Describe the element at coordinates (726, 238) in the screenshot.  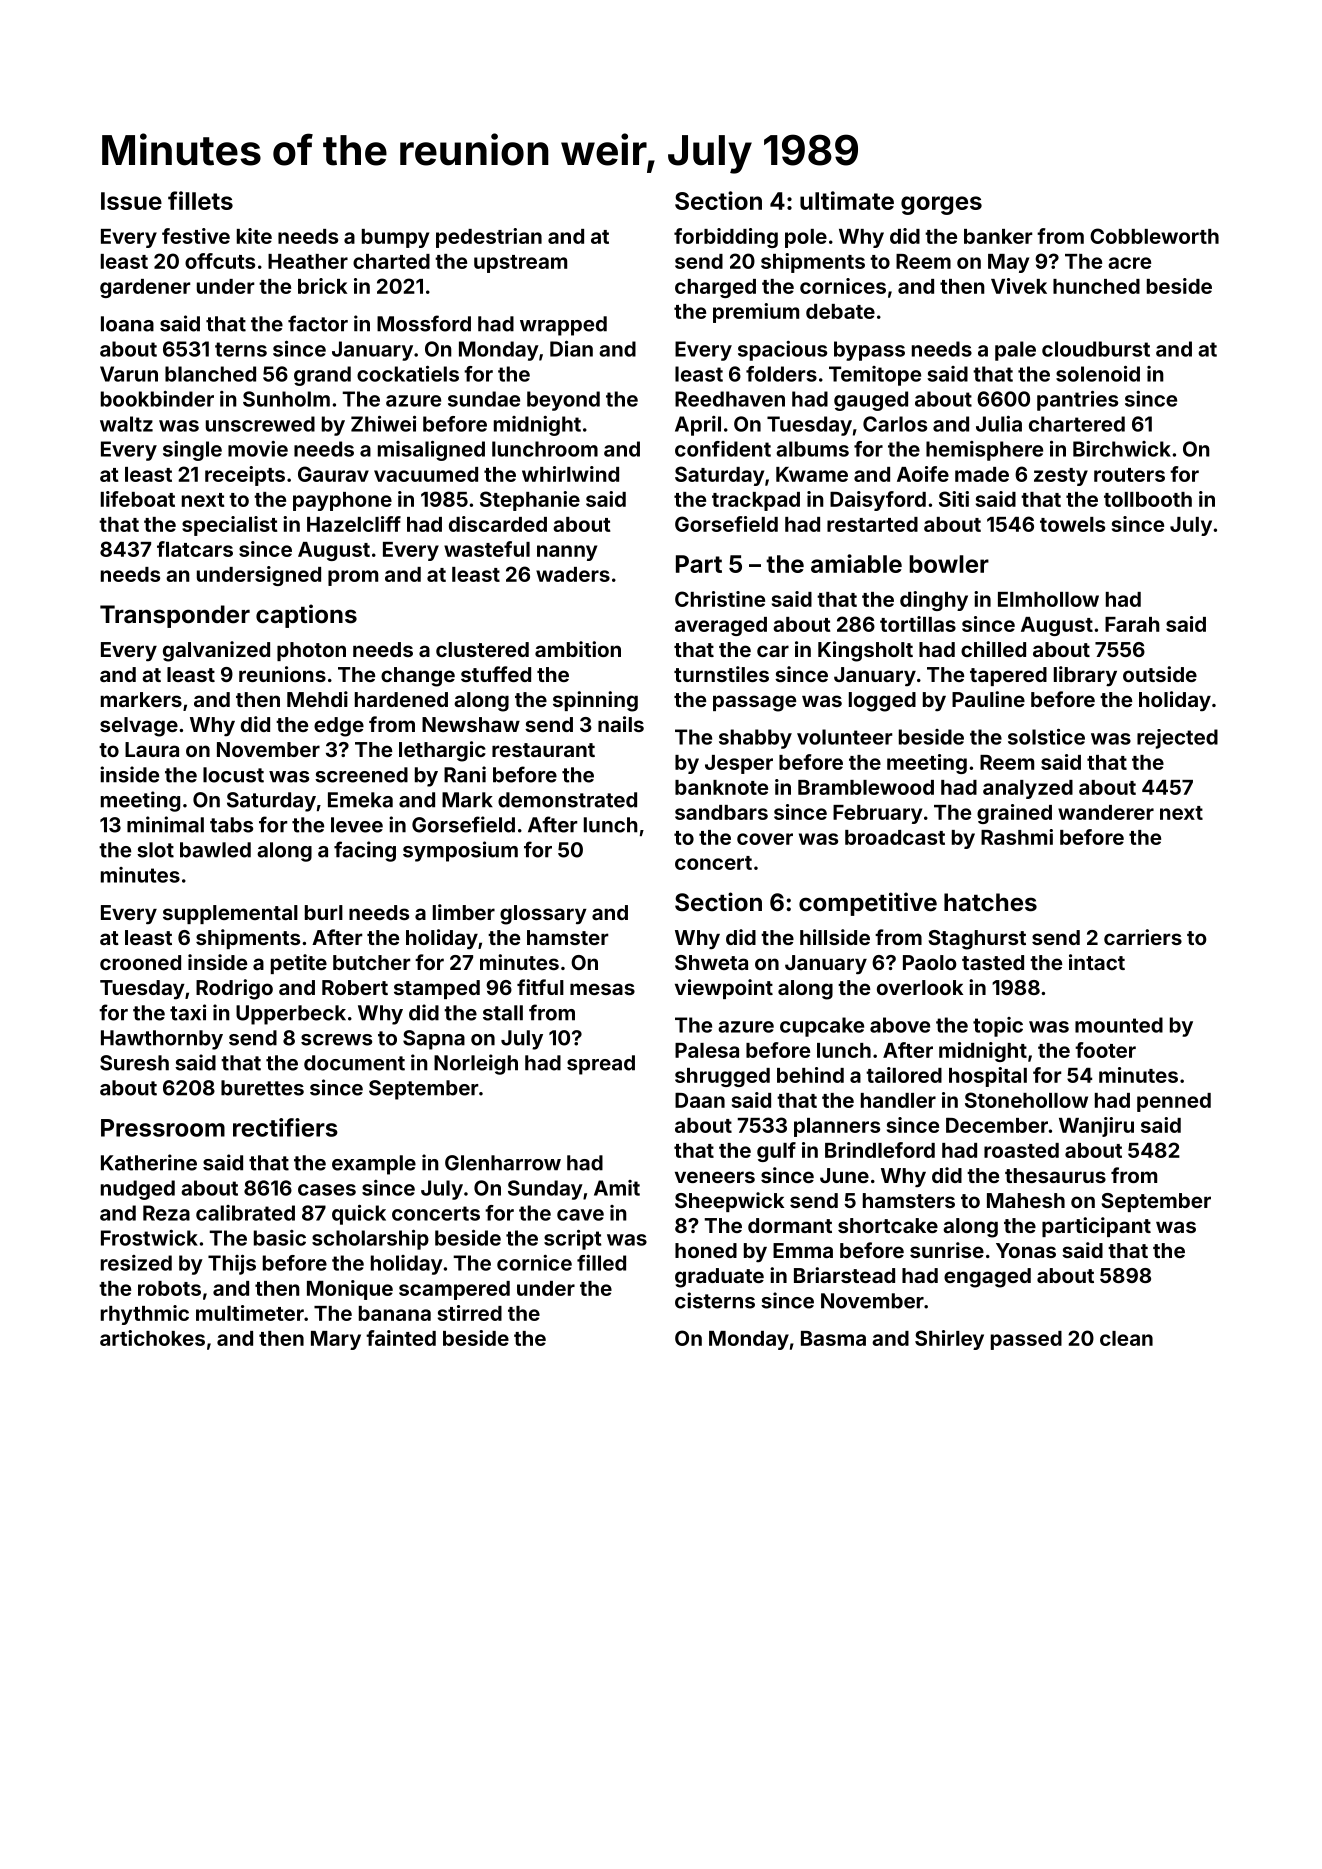
I see `forbidding` at that location.
